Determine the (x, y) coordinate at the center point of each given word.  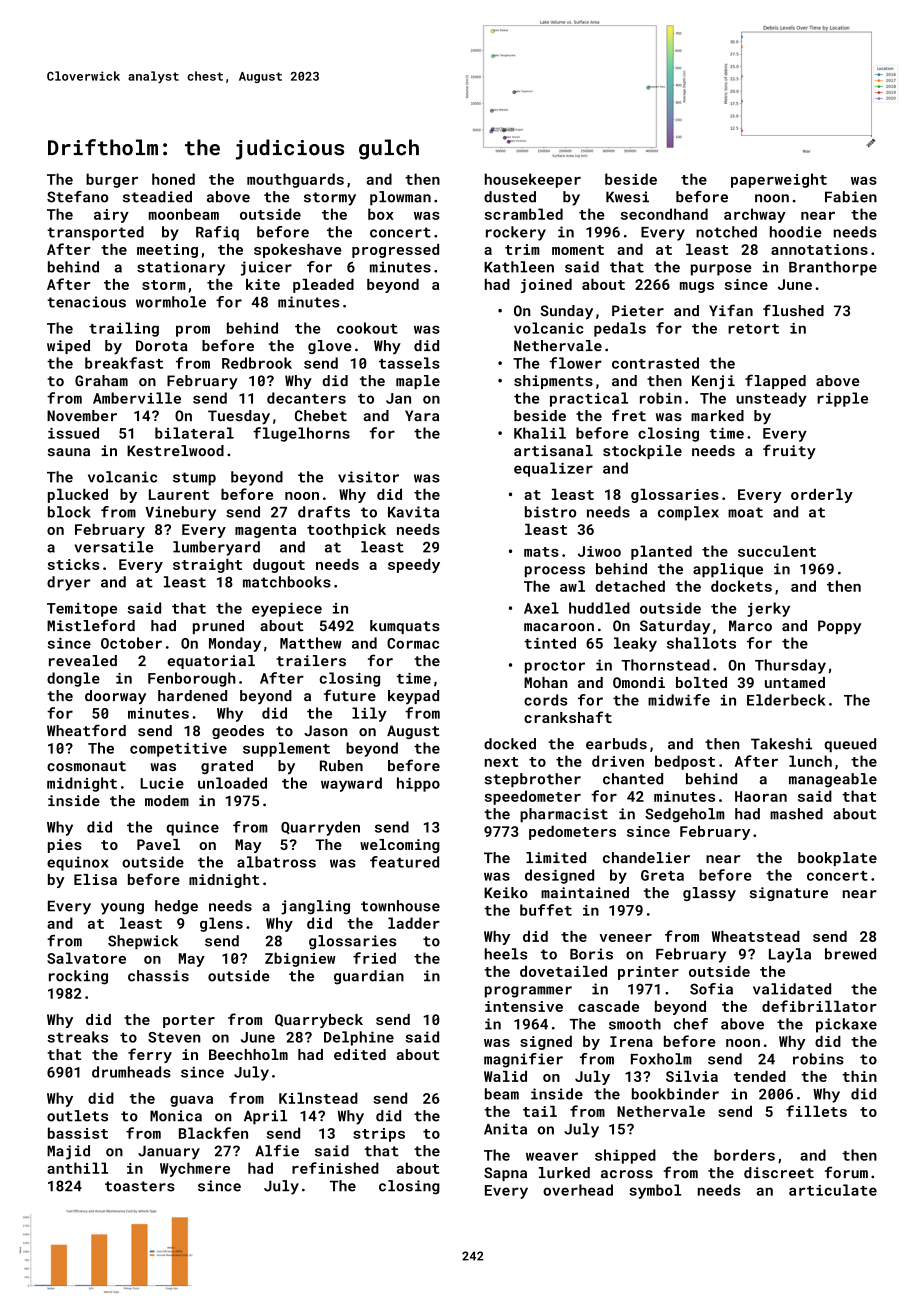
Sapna (505, 1174)
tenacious (86, 302)
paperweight (779, 180)
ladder (414, 923)
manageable (833, 780)
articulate (833, 1190)
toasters (140, 1186)
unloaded (232, 783)
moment (578, 250)
